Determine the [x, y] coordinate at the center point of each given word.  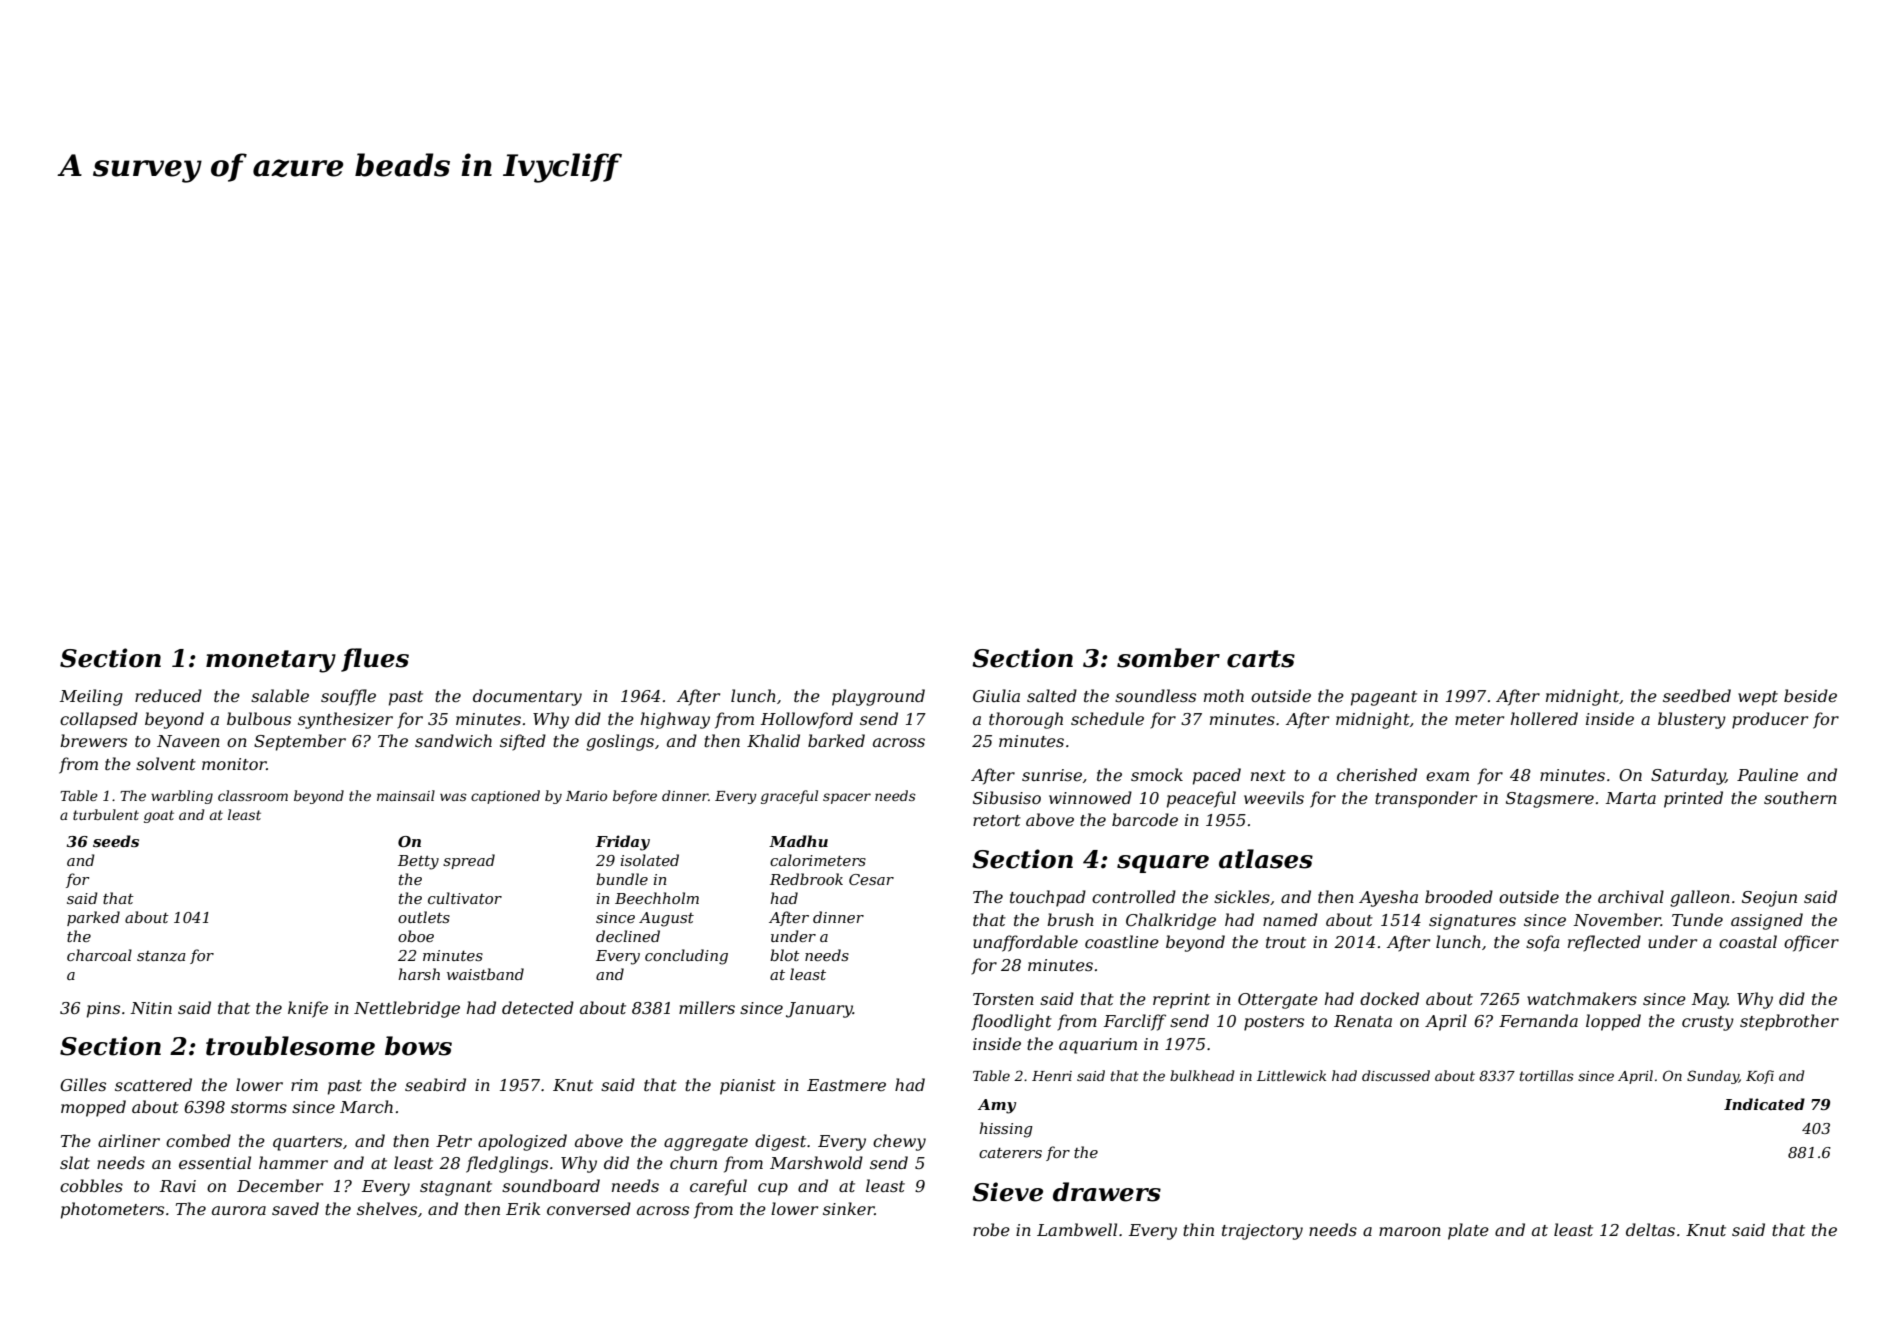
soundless [1155, 695]
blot [785, 955]
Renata [1363, 1021]
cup [773, 1189]
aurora [239, 1210]
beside [1810, 695]
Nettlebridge [407, 1009]
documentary [527, 697]
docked [1389, 998]
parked [93, 918]
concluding [686, 957]
